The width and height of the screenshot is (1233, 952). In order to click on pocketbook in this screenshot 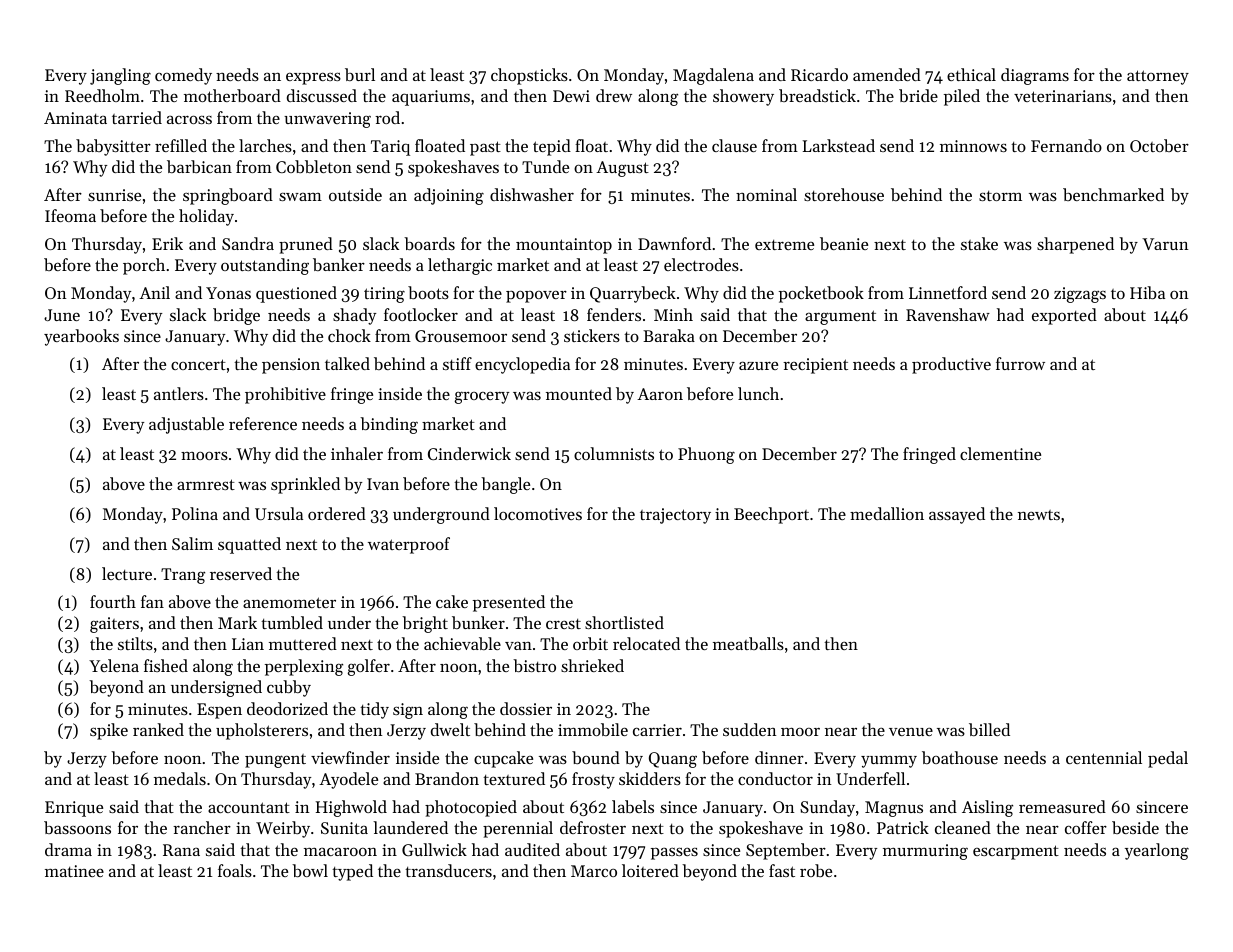, I will do `click(821, 294)`.
